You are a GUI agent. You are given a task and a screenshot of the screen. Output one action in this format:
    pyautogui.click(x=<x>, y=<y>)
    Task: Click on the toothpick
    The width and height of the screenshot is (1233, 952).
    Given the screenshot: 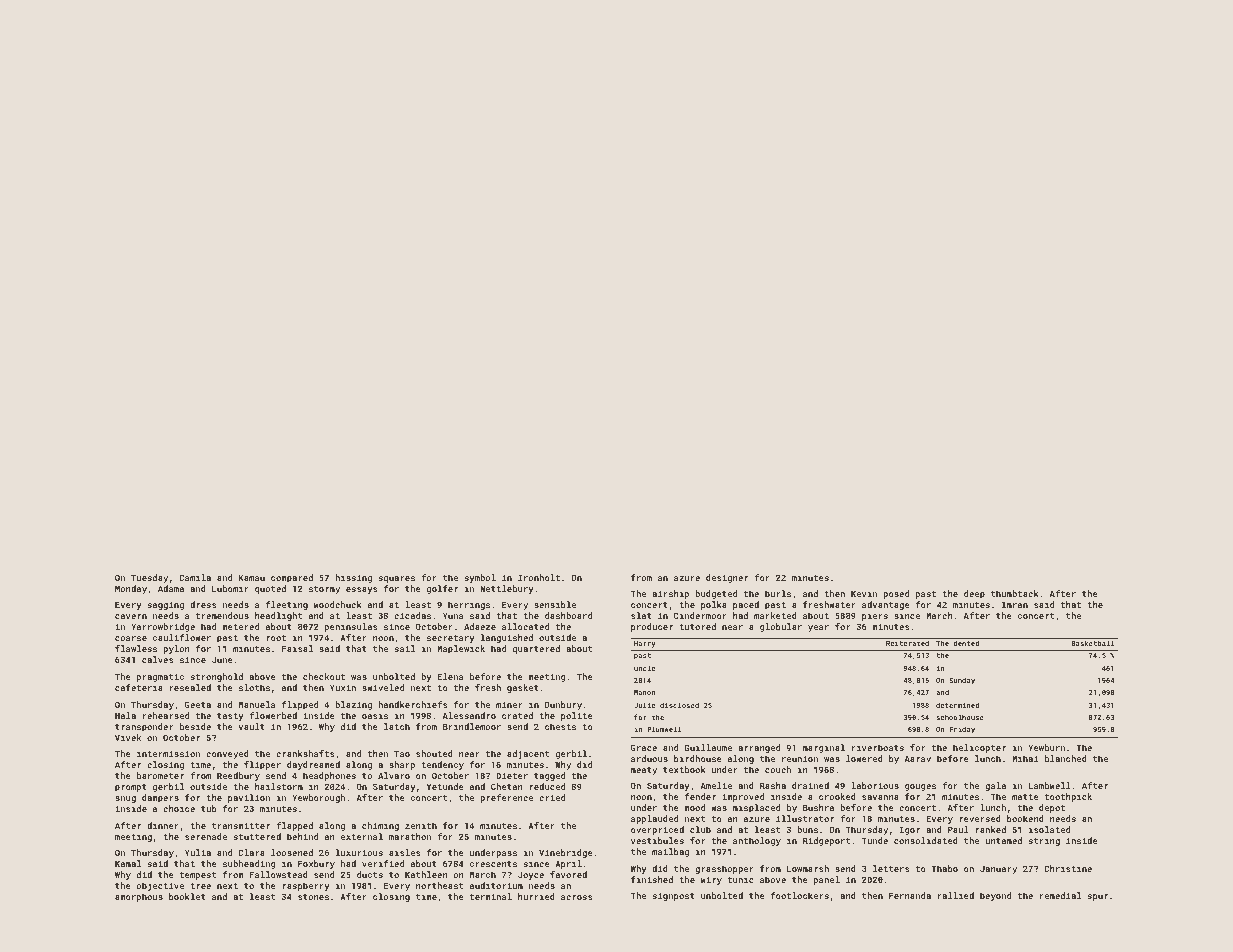 What is the action you would take?
    pyautogui.click(x=1068, y=797)
